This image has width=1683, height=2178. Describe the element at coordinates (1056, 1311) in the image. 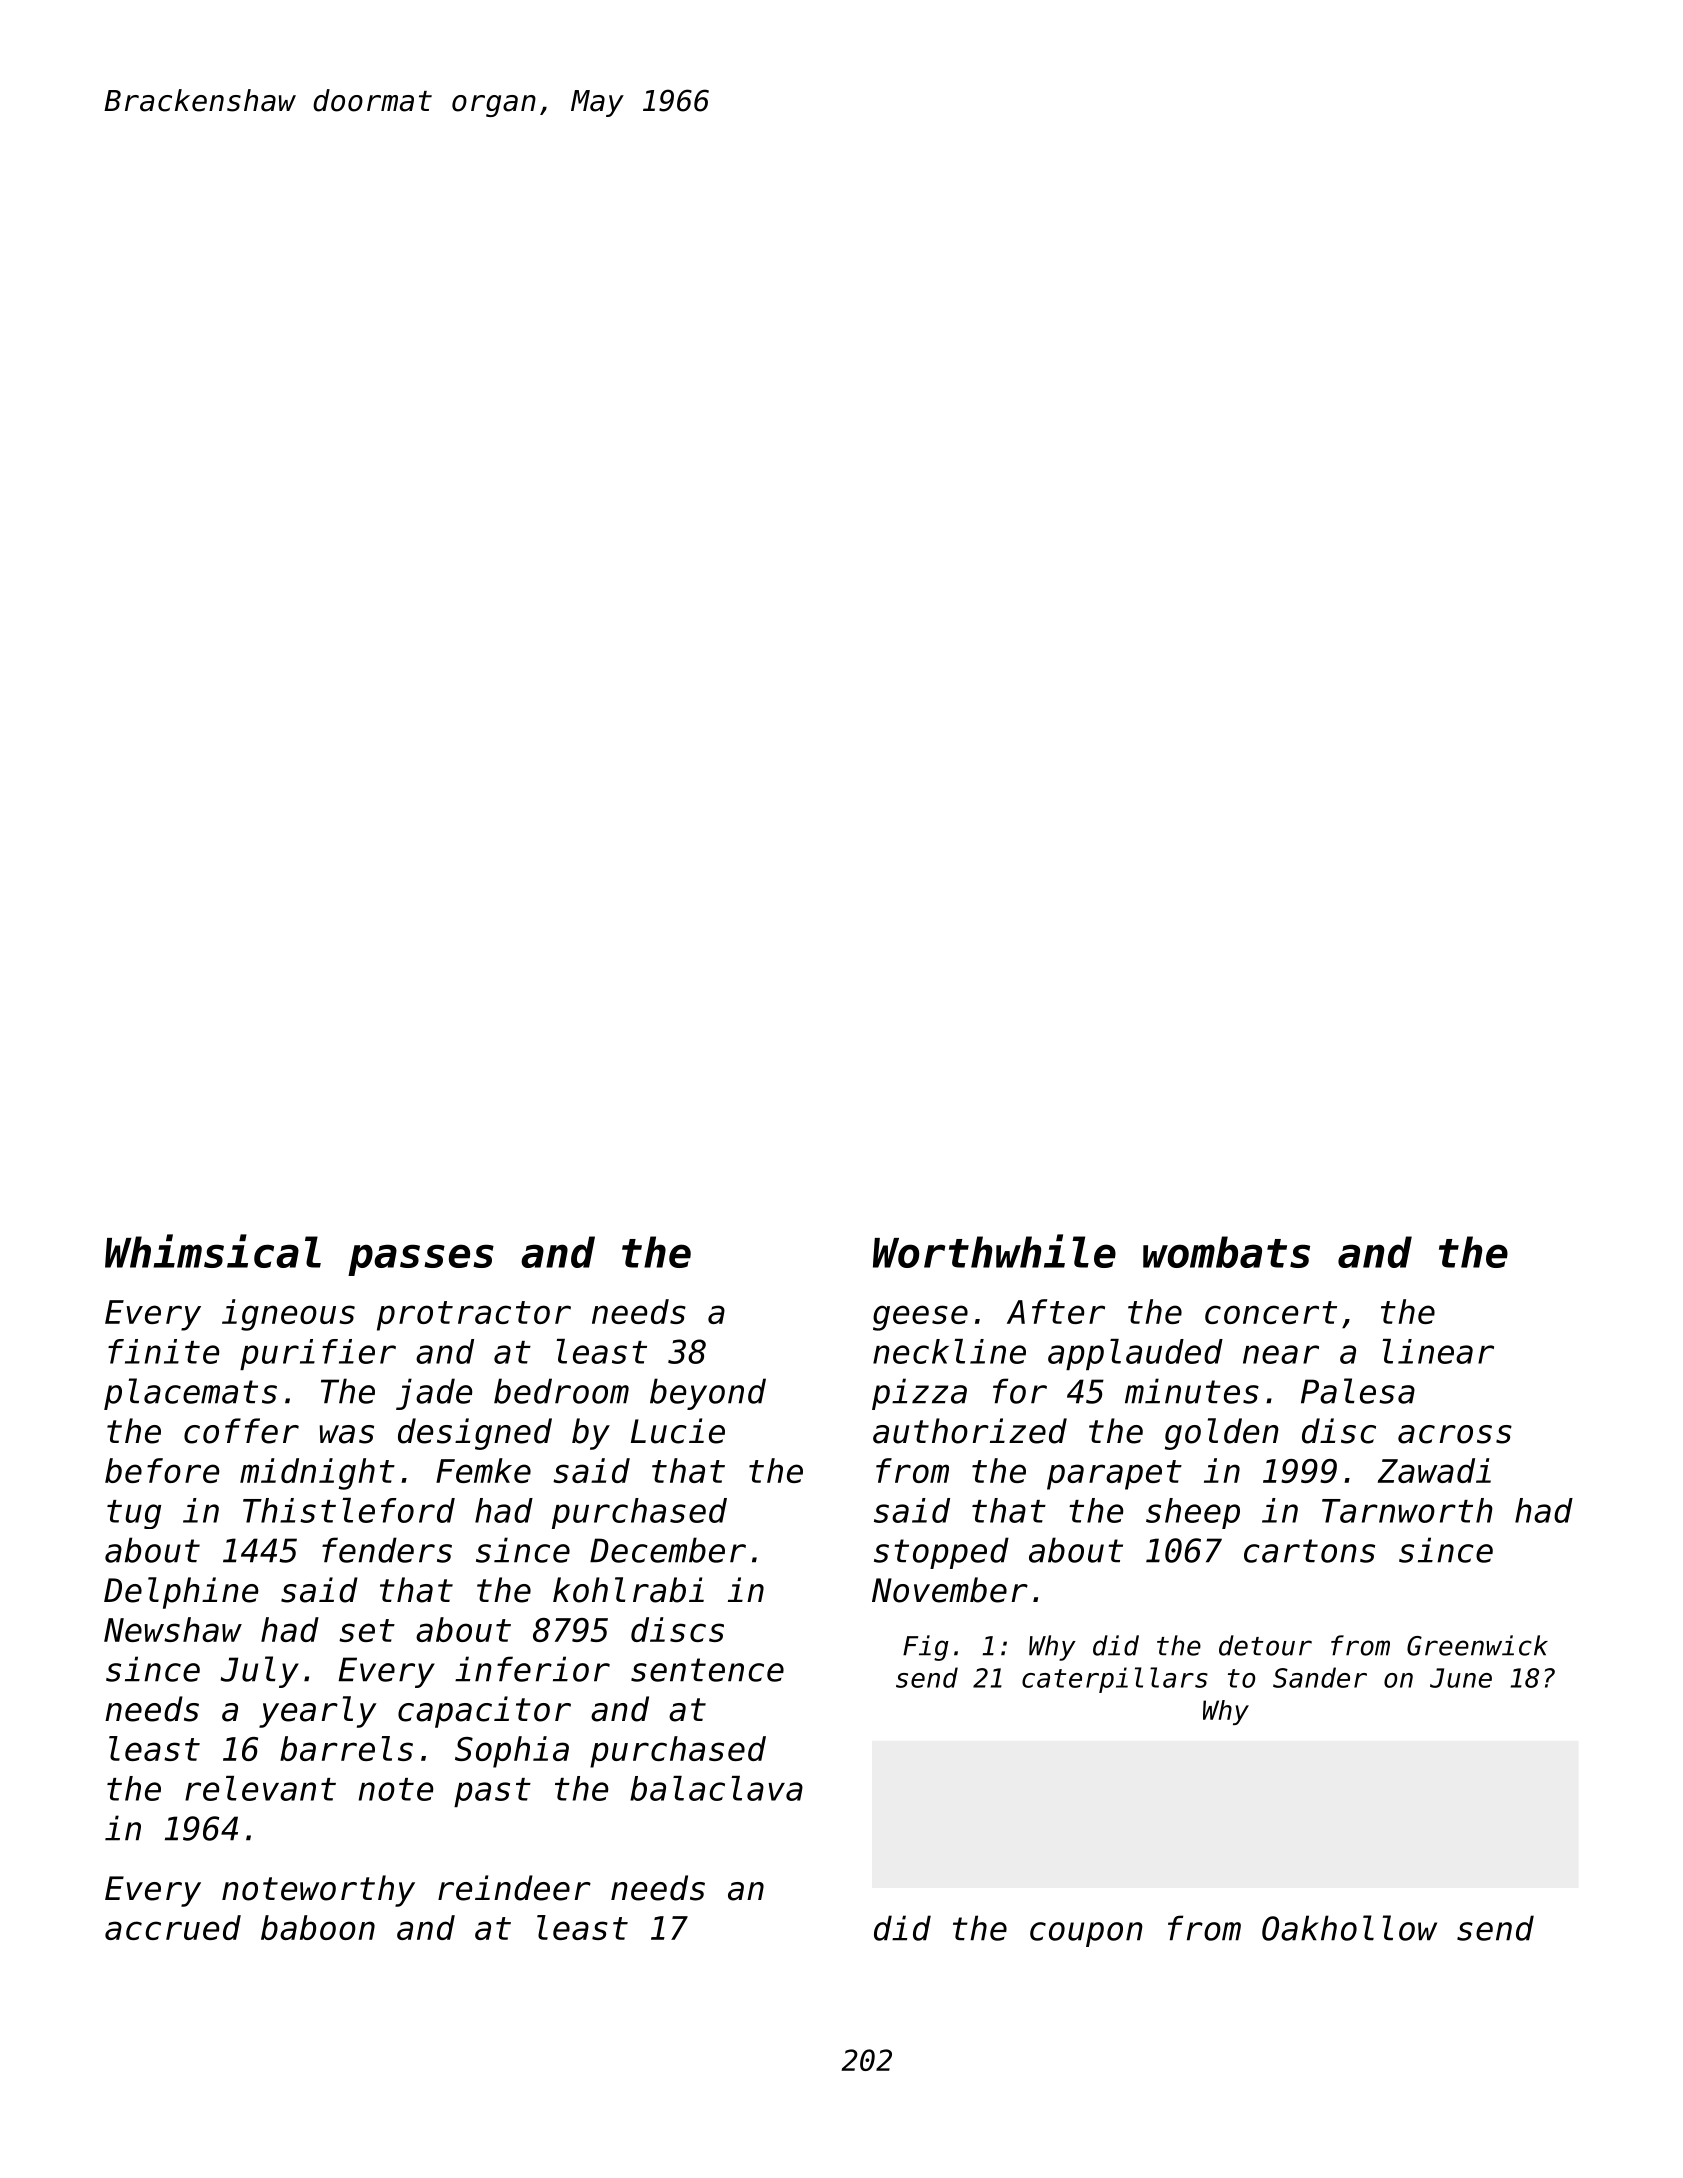

I see `After` at that location.
